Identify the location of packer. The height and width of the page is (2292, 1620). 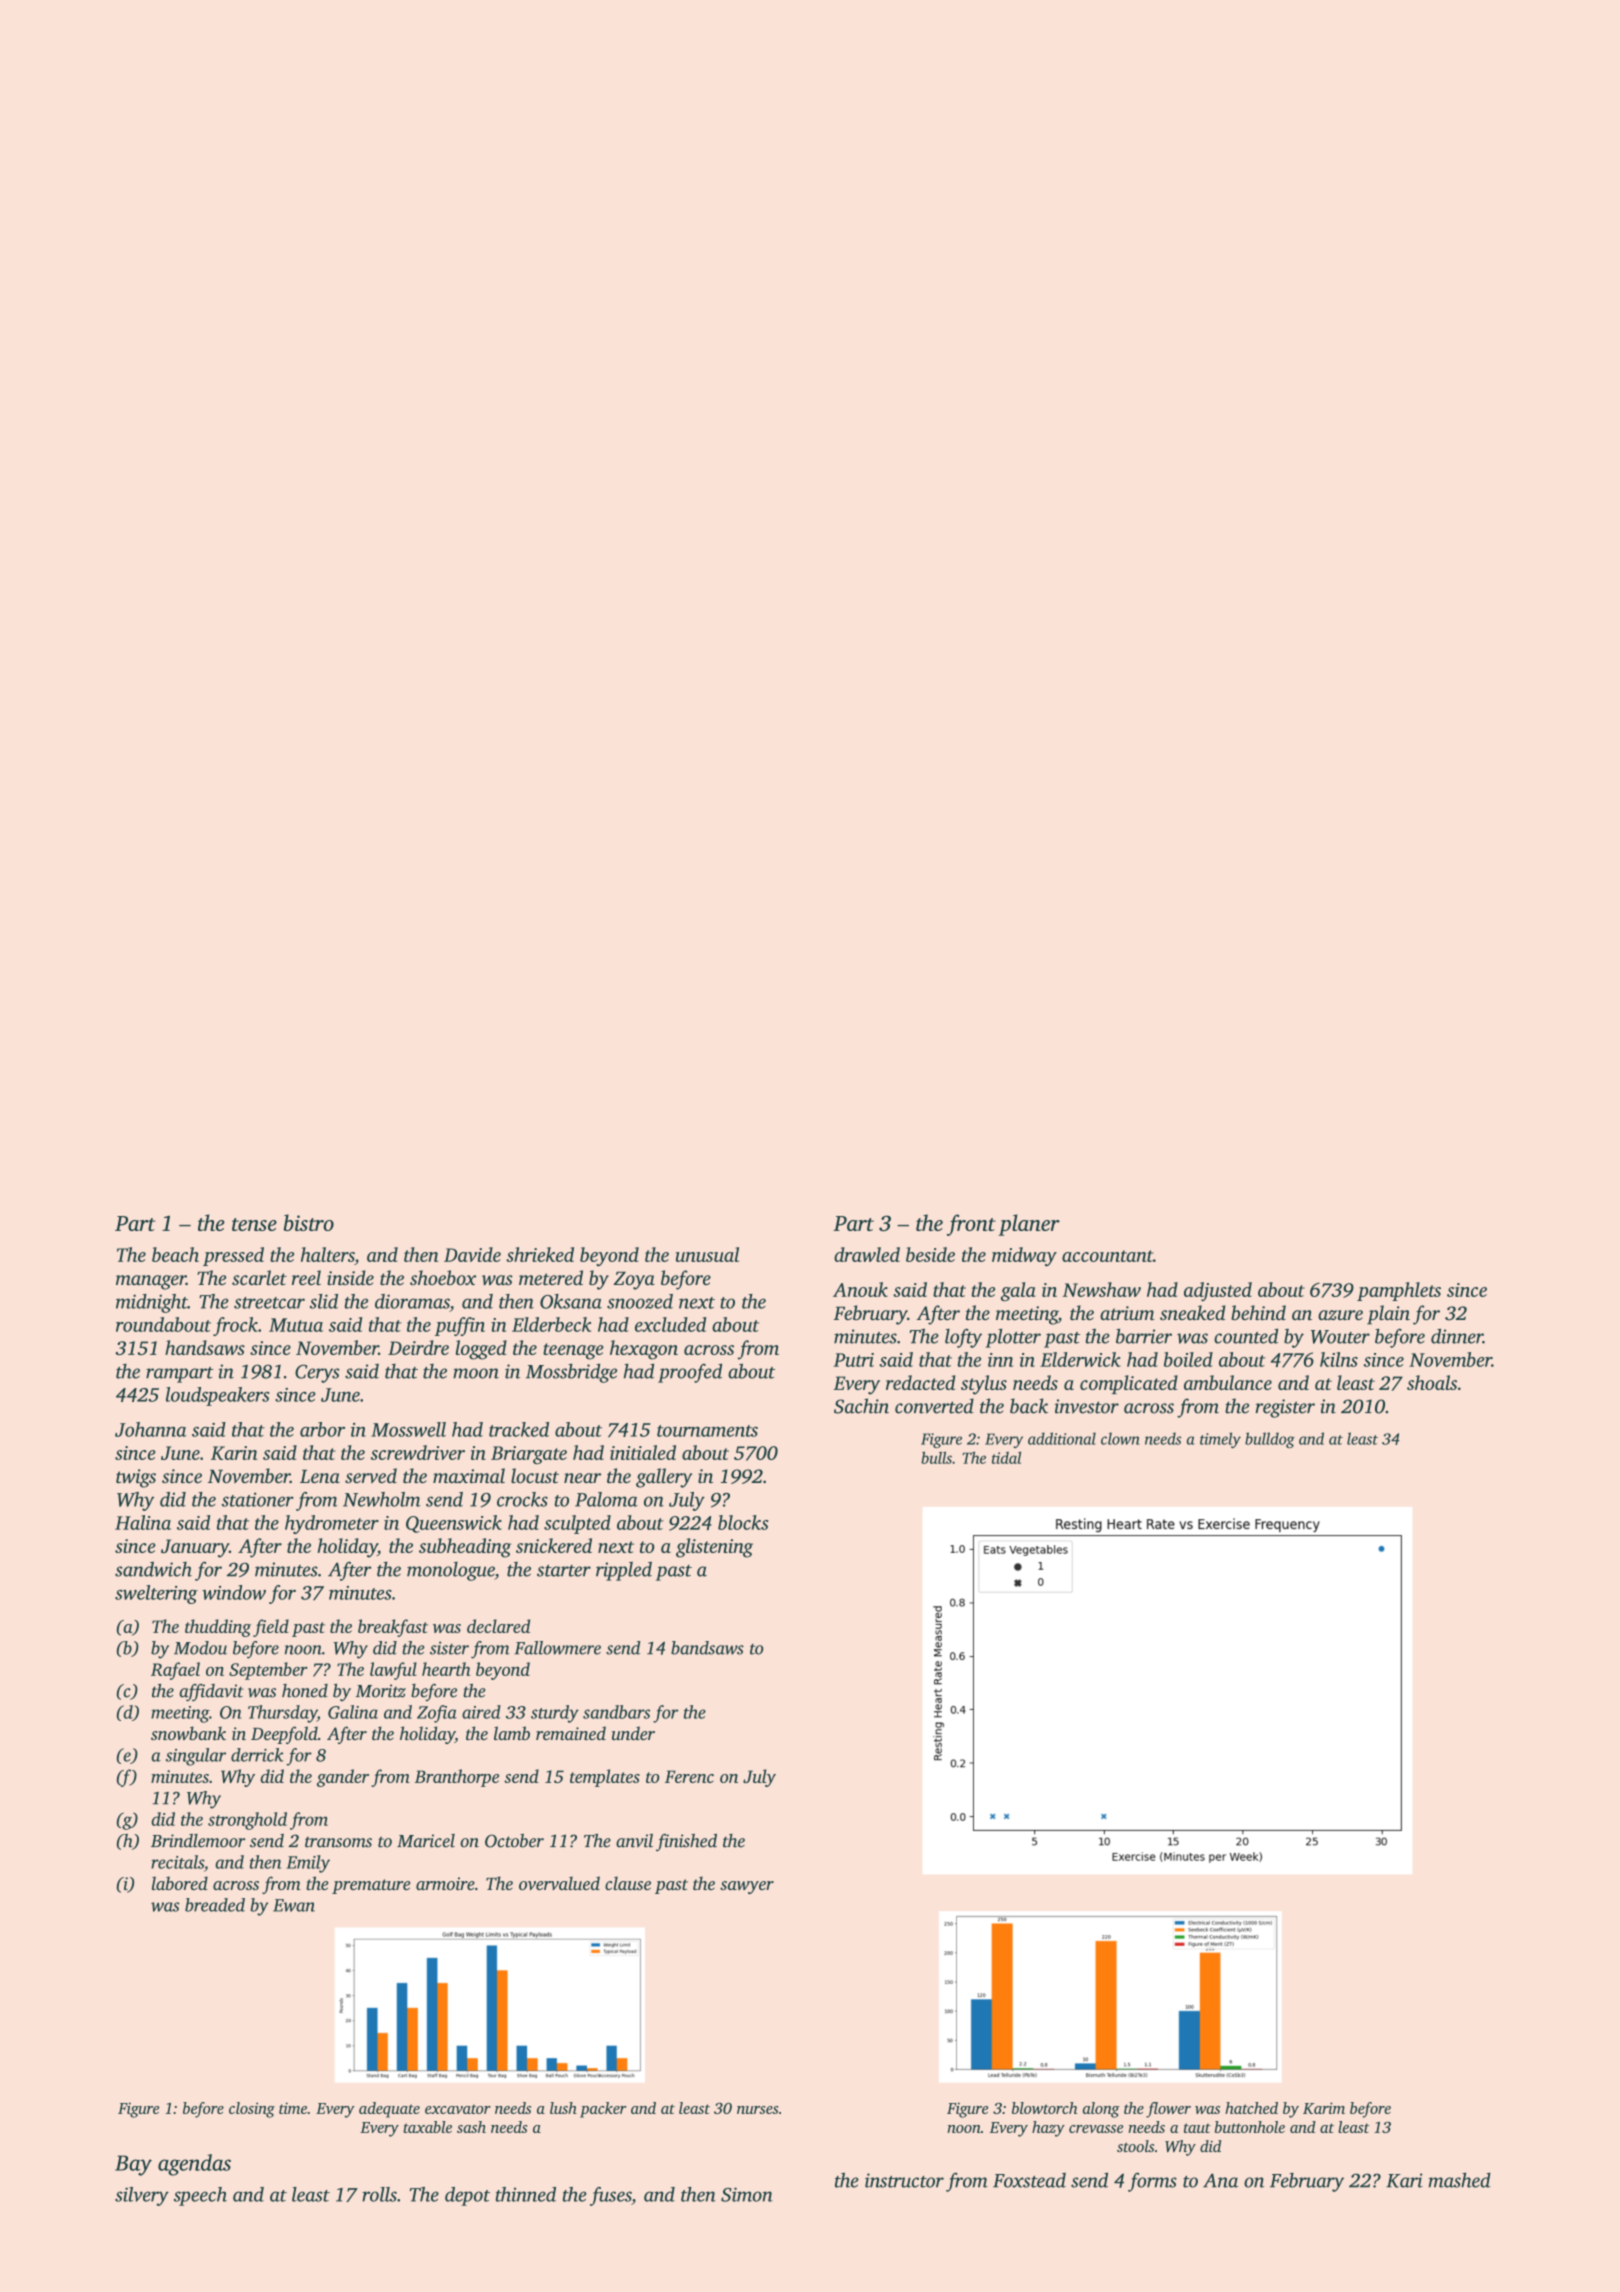
(603, 2110).
